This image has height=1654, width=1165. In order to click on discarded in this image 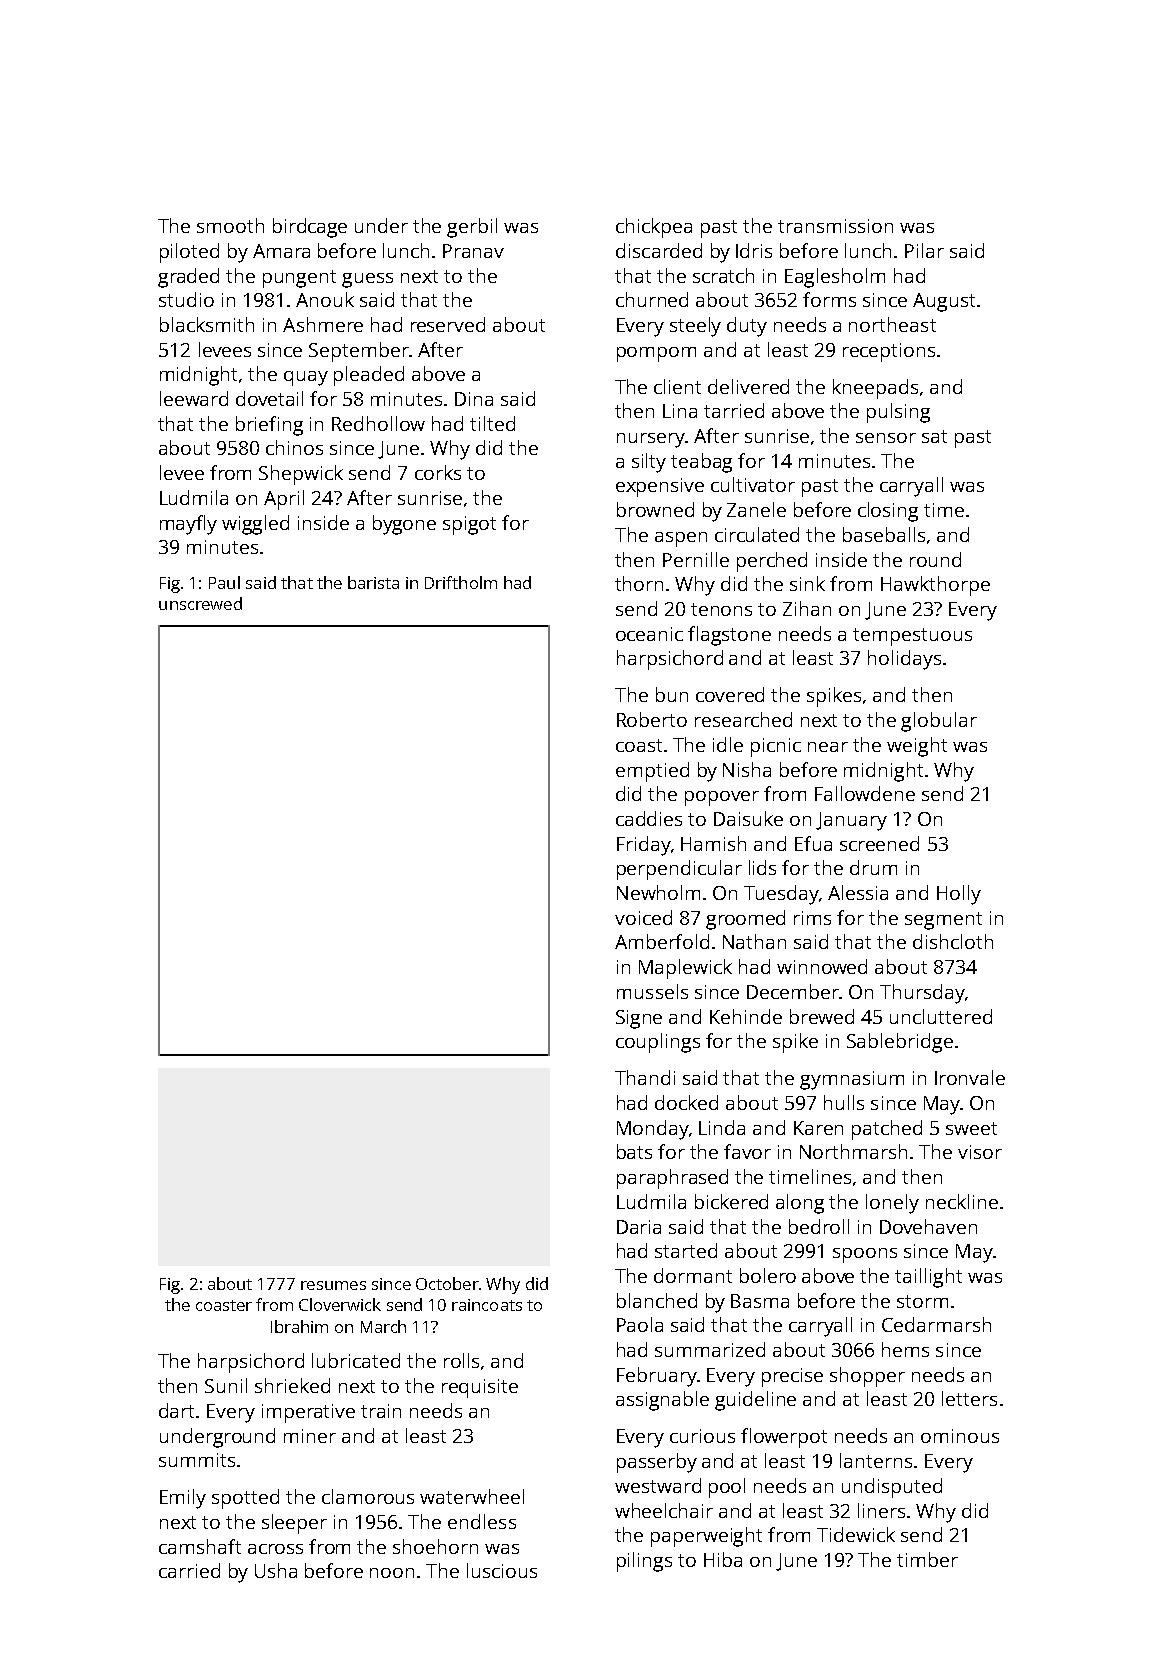, I will do `click(659, 250)`.
